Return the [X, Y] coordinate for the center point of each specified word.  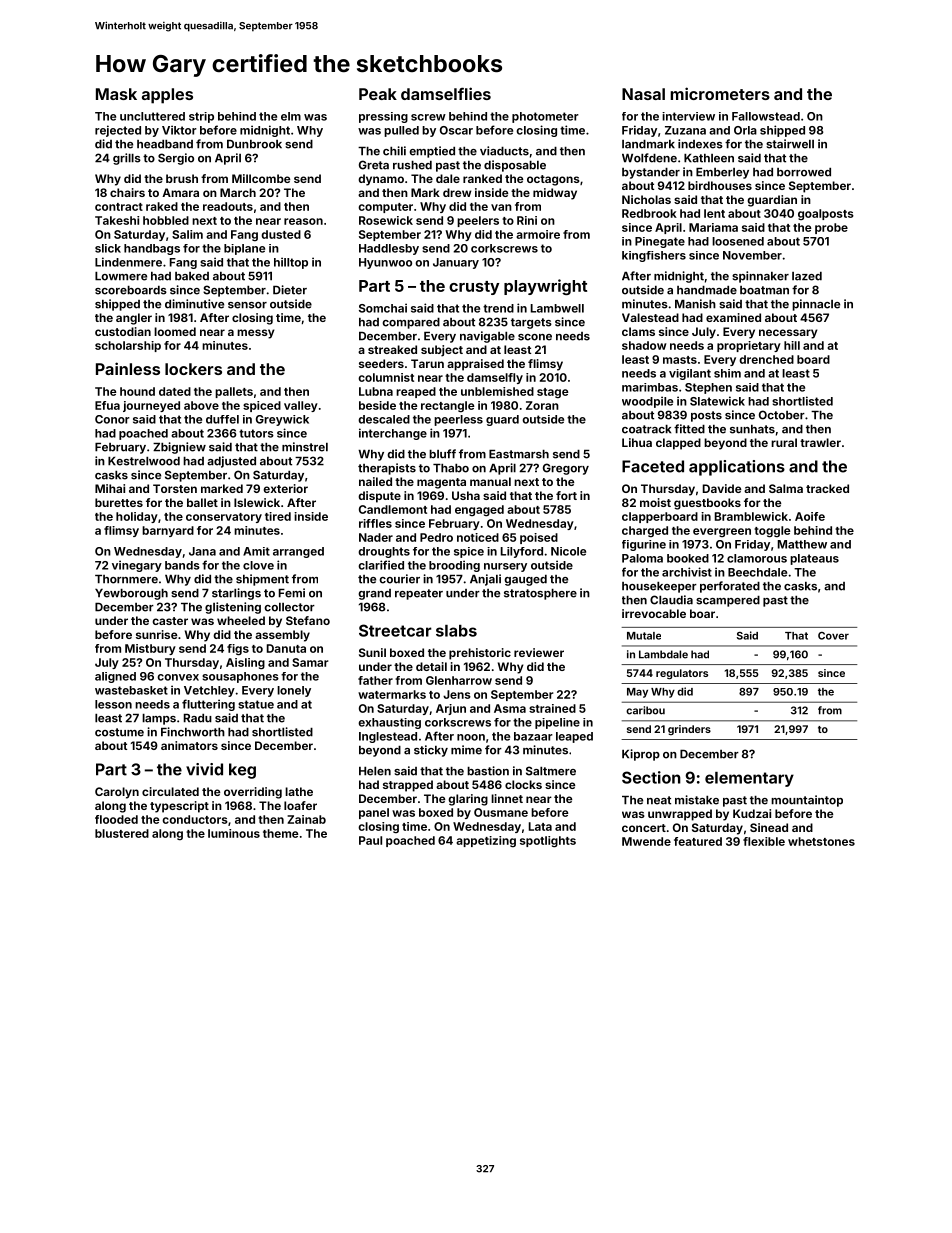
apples [167, 96]
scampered [728, 601]
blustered [122, 833]
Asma [510, 708]
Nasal [643, 94]
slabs [456, 631]
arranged [298, 552]
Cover [833, 636]
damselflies [446, 93]
